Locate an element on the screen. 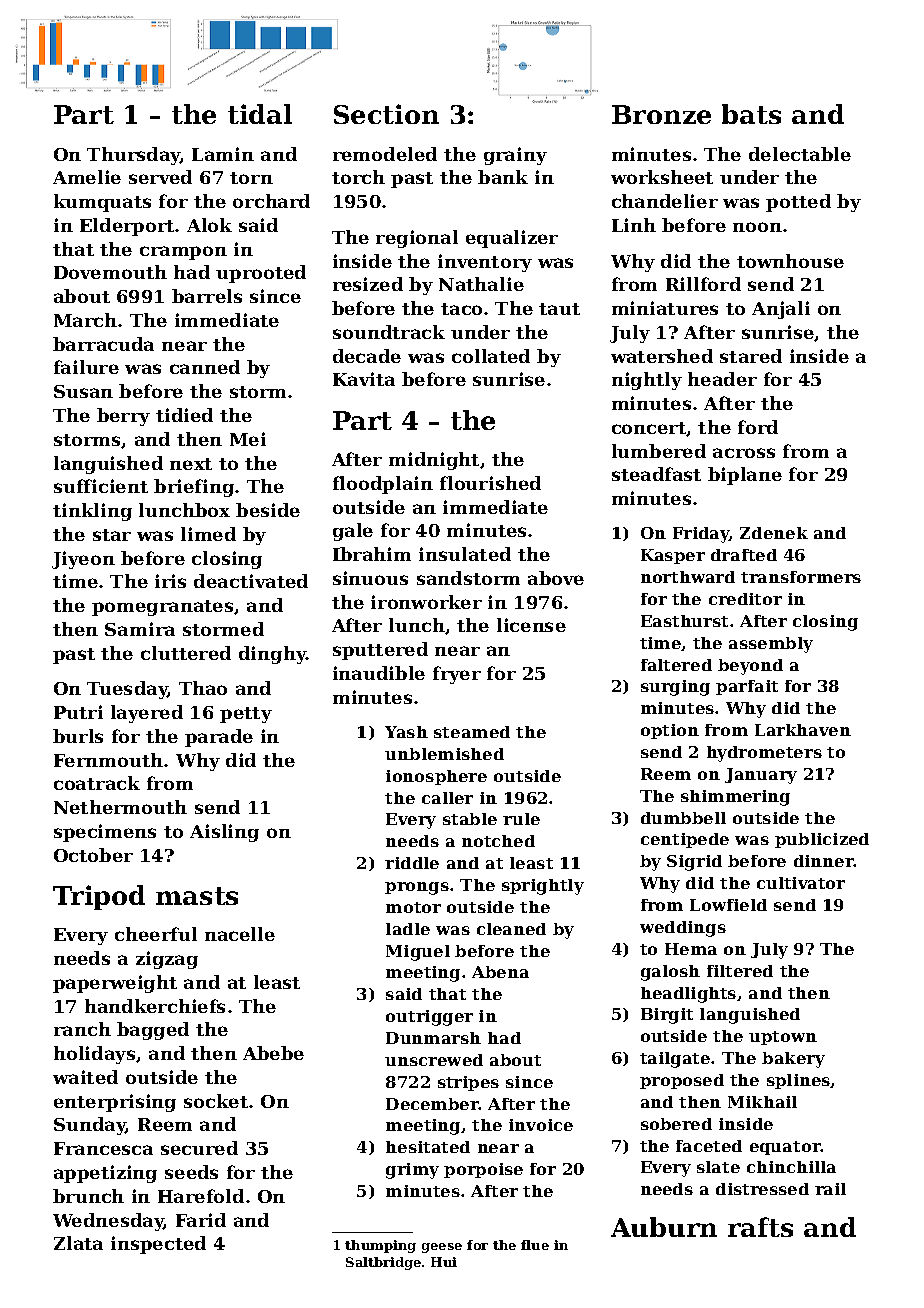  Fernmouth is located at coordinates (108, 760).
